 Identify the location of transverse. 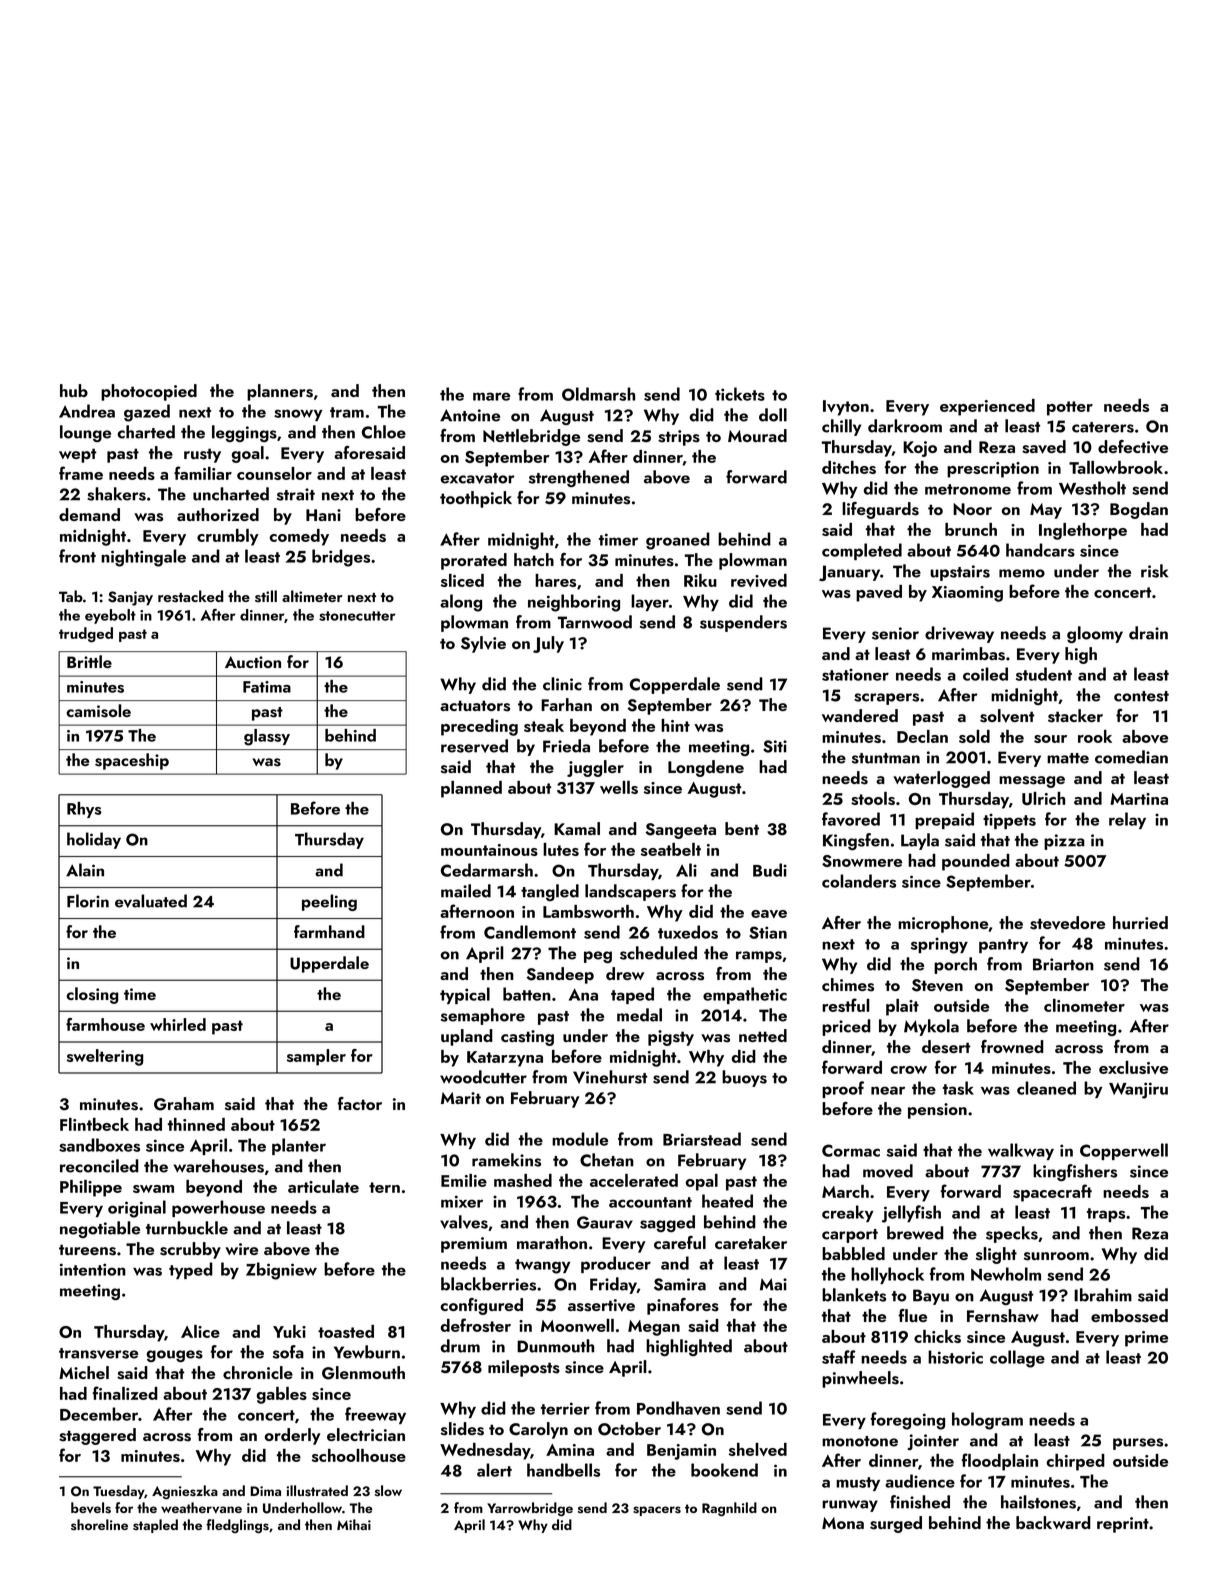
(98, 1353).
